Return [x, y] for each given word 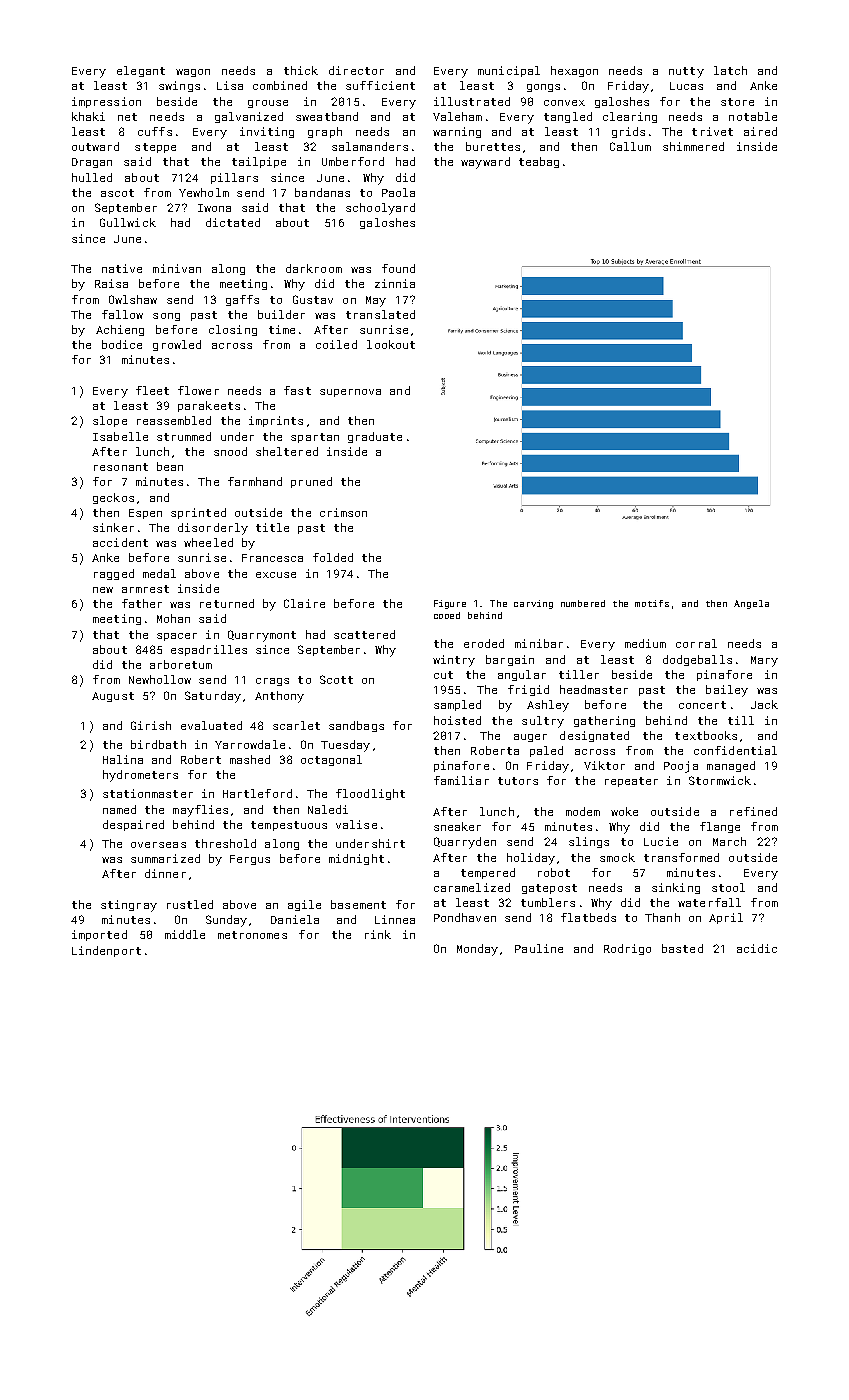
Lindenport [106, 951]
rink [378, 934]
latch [730, 70]
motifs [652, 603]
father [142, 603]
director [356, 70]
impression [106, 102]
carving [533, 604]
